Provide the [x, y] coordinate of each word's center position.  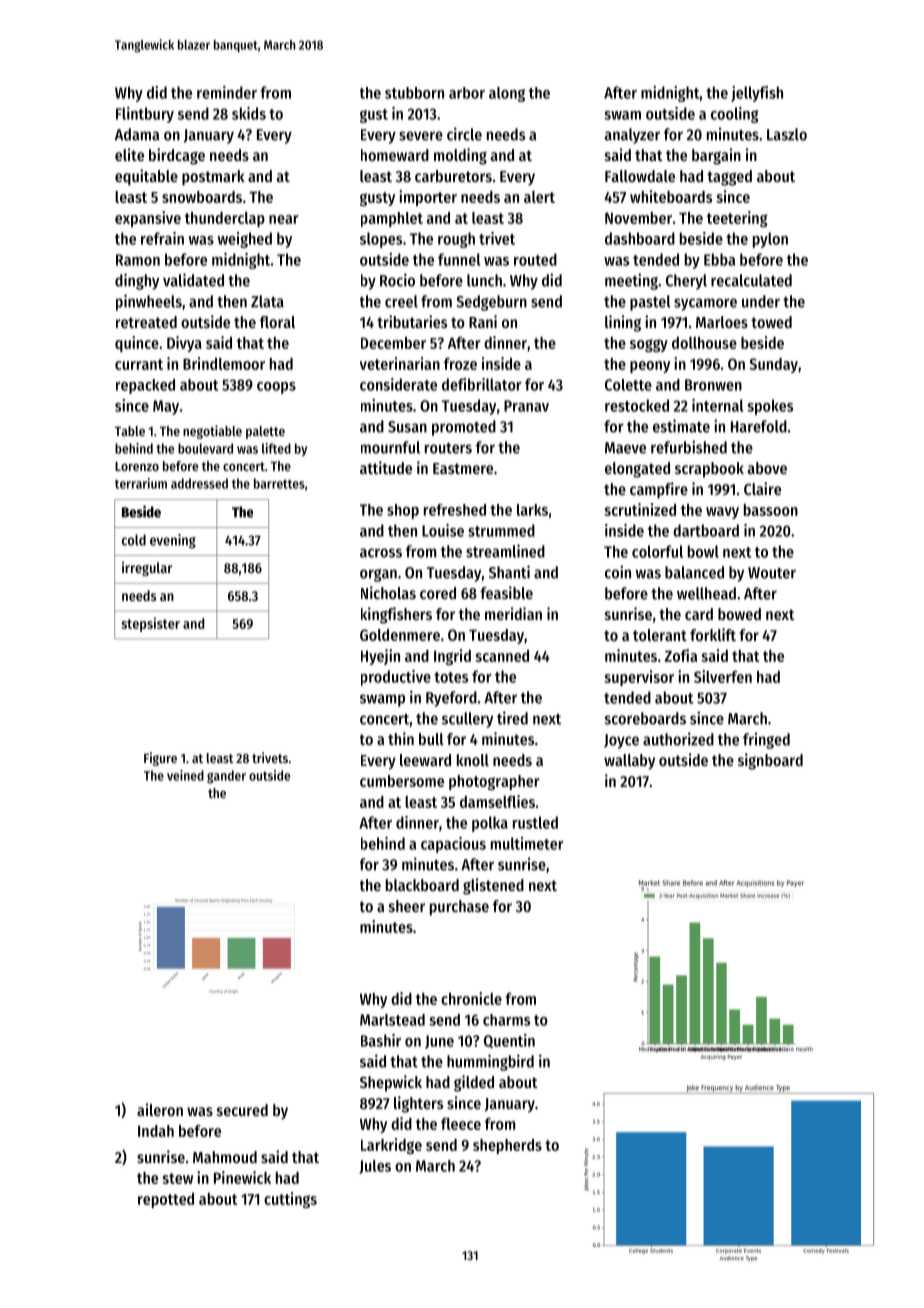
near [284, 219]
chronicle [471, 998]
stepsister [151, 624]
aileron [160, 1109]
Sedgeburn [492, 303]
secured [242, 1110]
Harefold [759, 426]
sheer [407, 906]
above [767, 468]
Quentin [509, 1041]
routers [448, 448]
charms [506, 1020]
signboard [770, 761]
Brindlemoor [224, 363]
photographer [494, 782]
